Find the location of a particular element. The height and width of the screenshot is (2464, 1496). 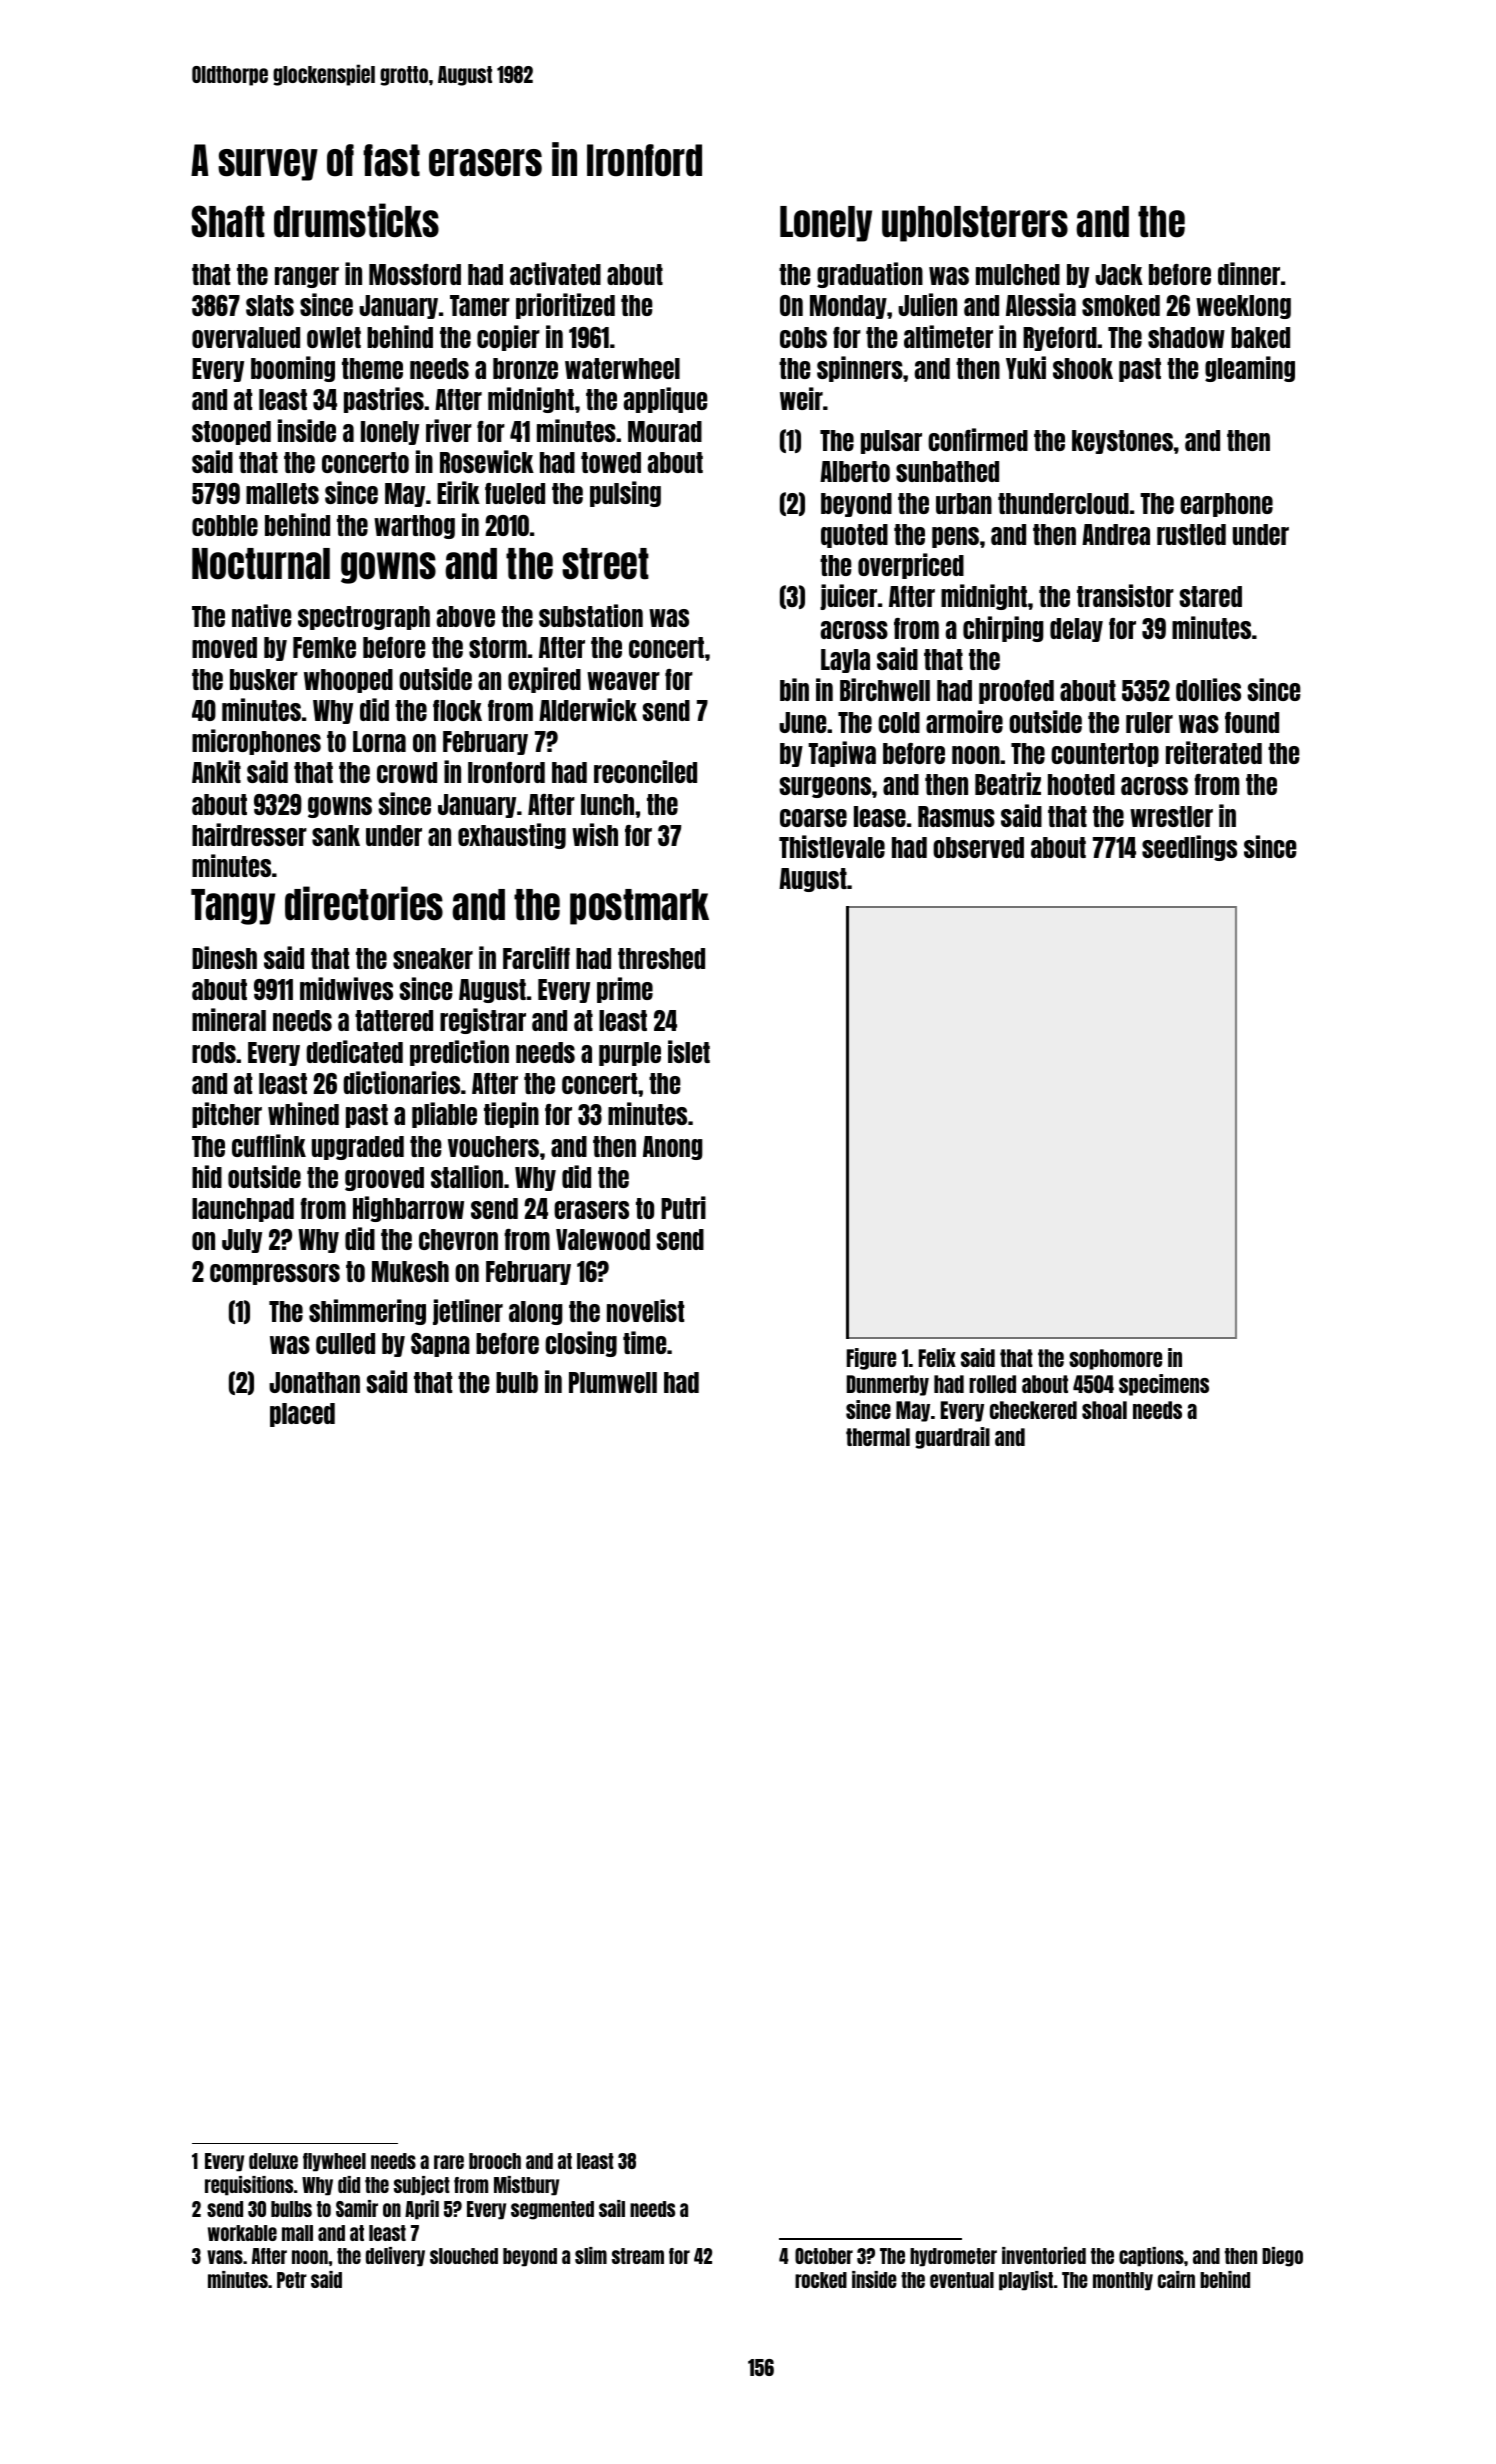

Shaft is located at coordinates (228, 221).
